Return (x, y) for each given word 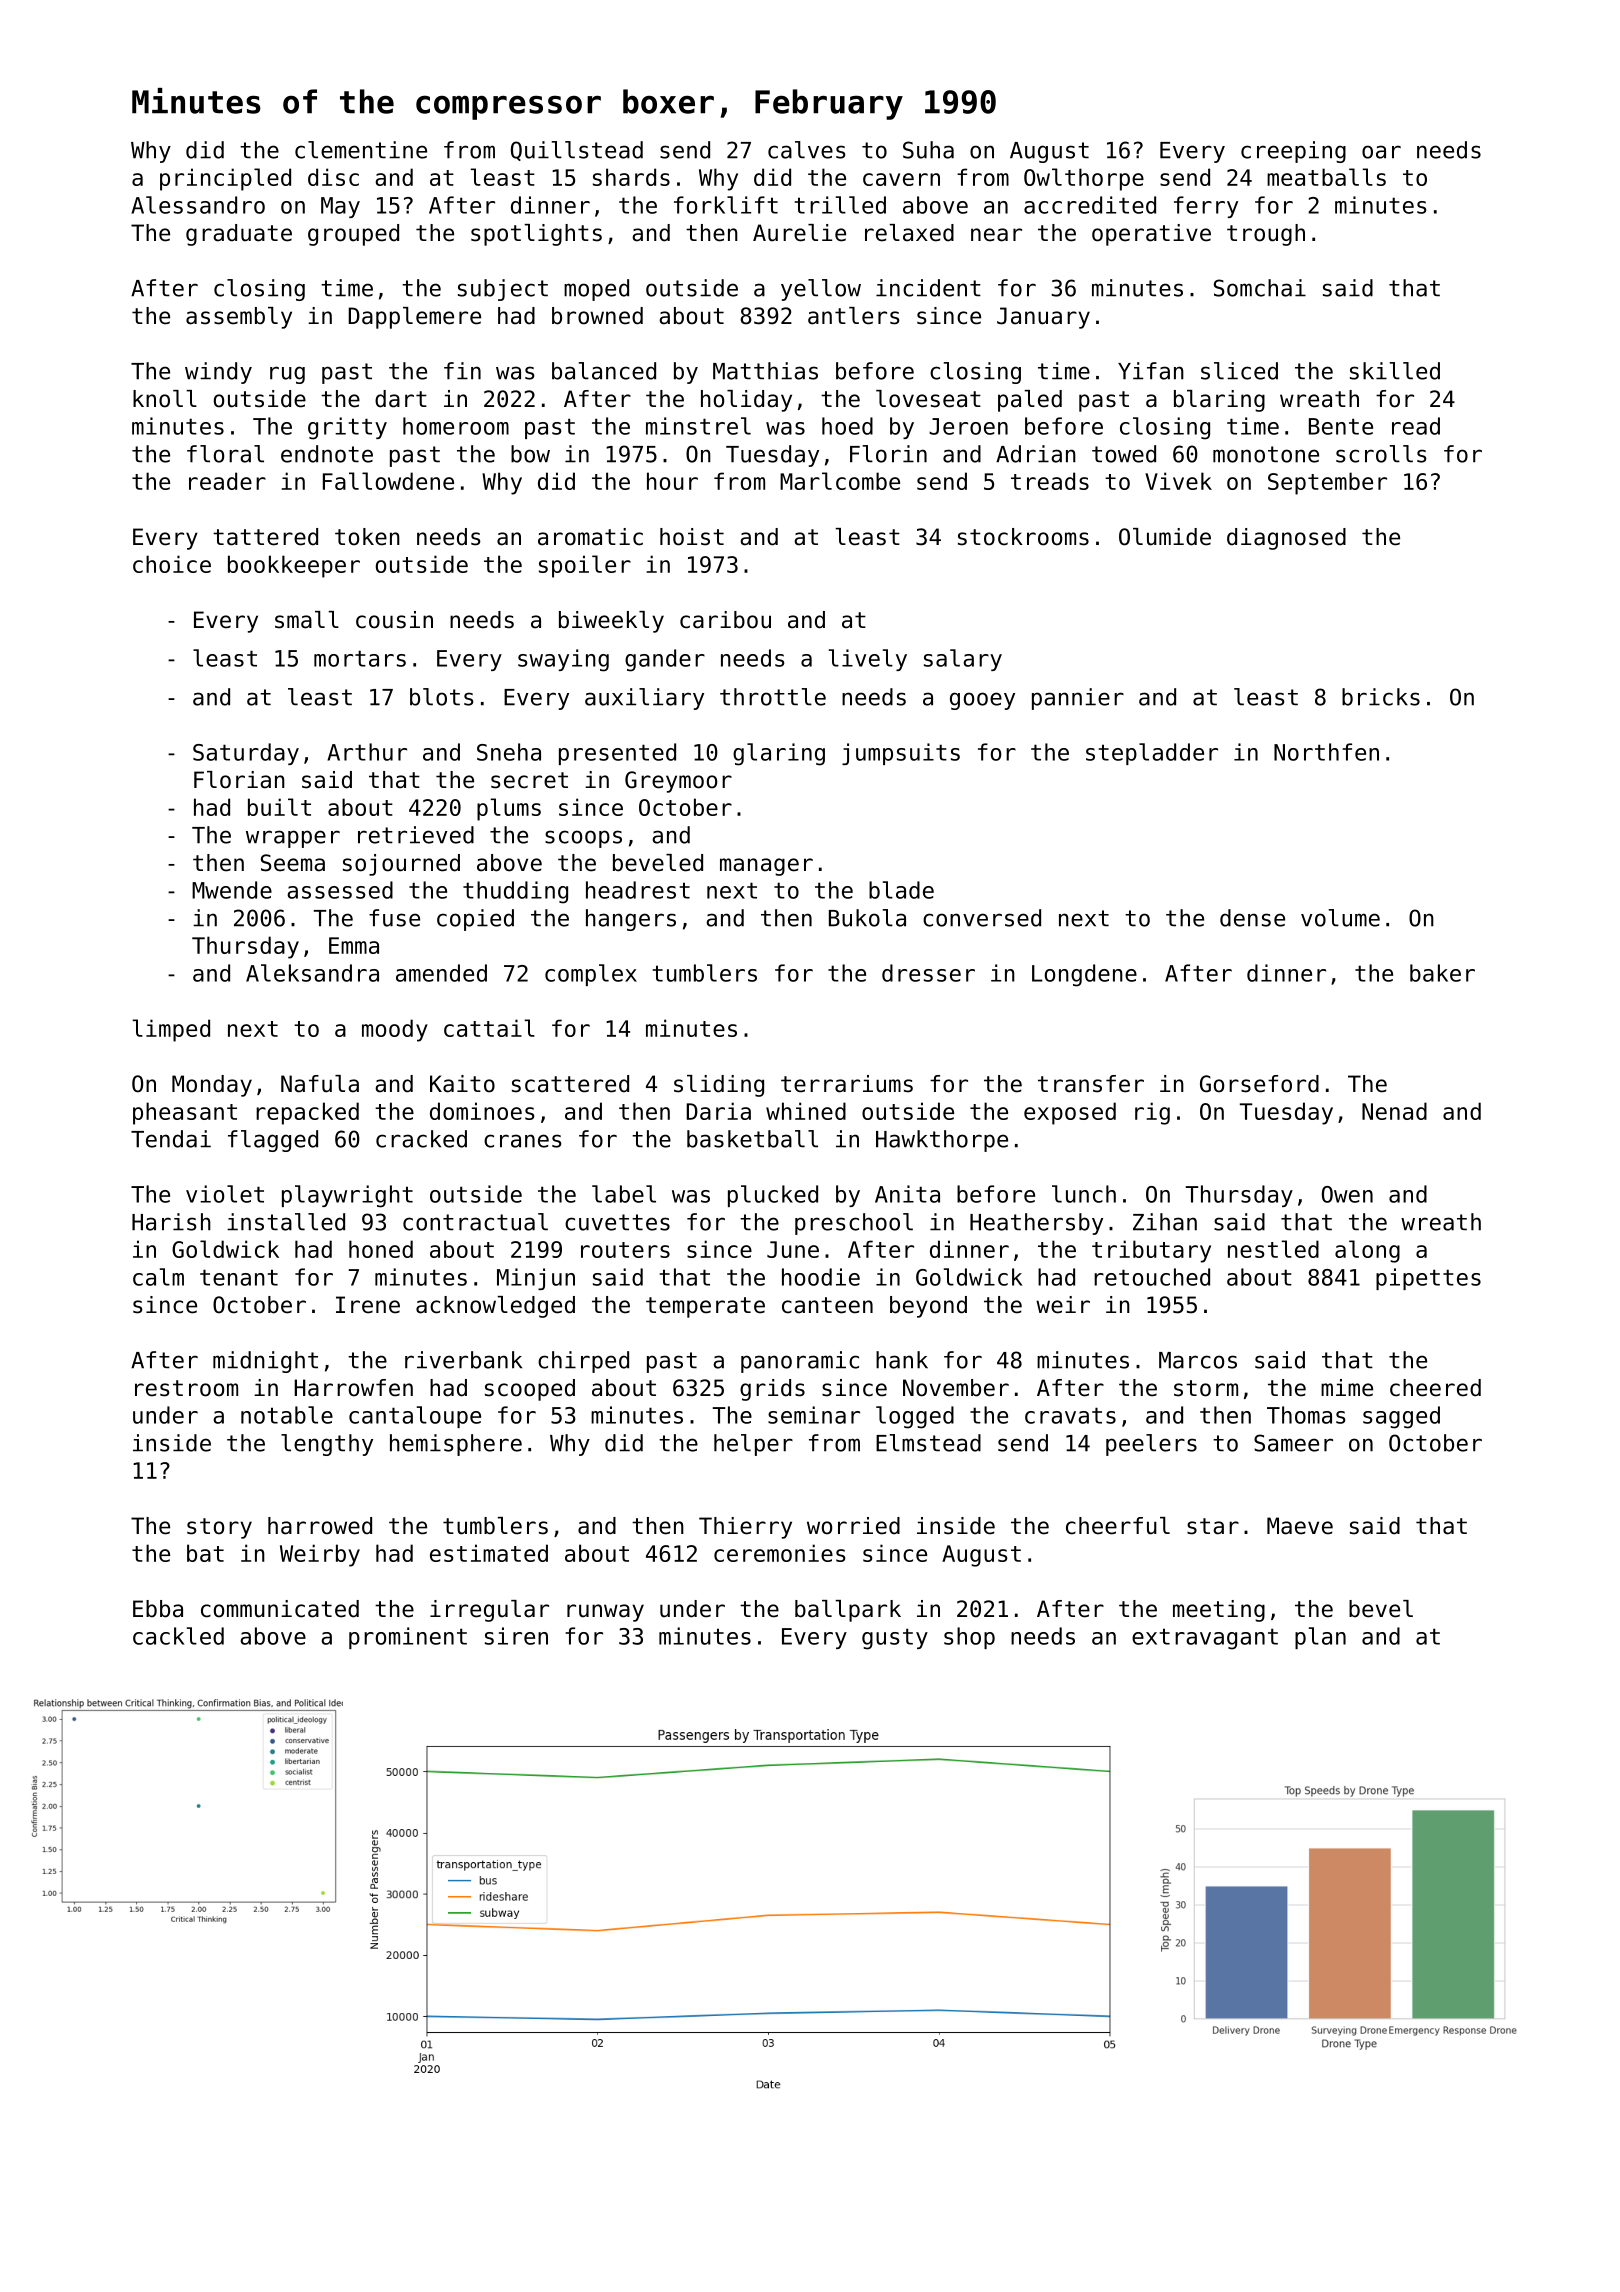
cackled (178, 1636)
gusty (895, 1639)
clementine (361, 150)
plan (1320, 1638)
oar (1381, 152)
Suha (928, 150)
